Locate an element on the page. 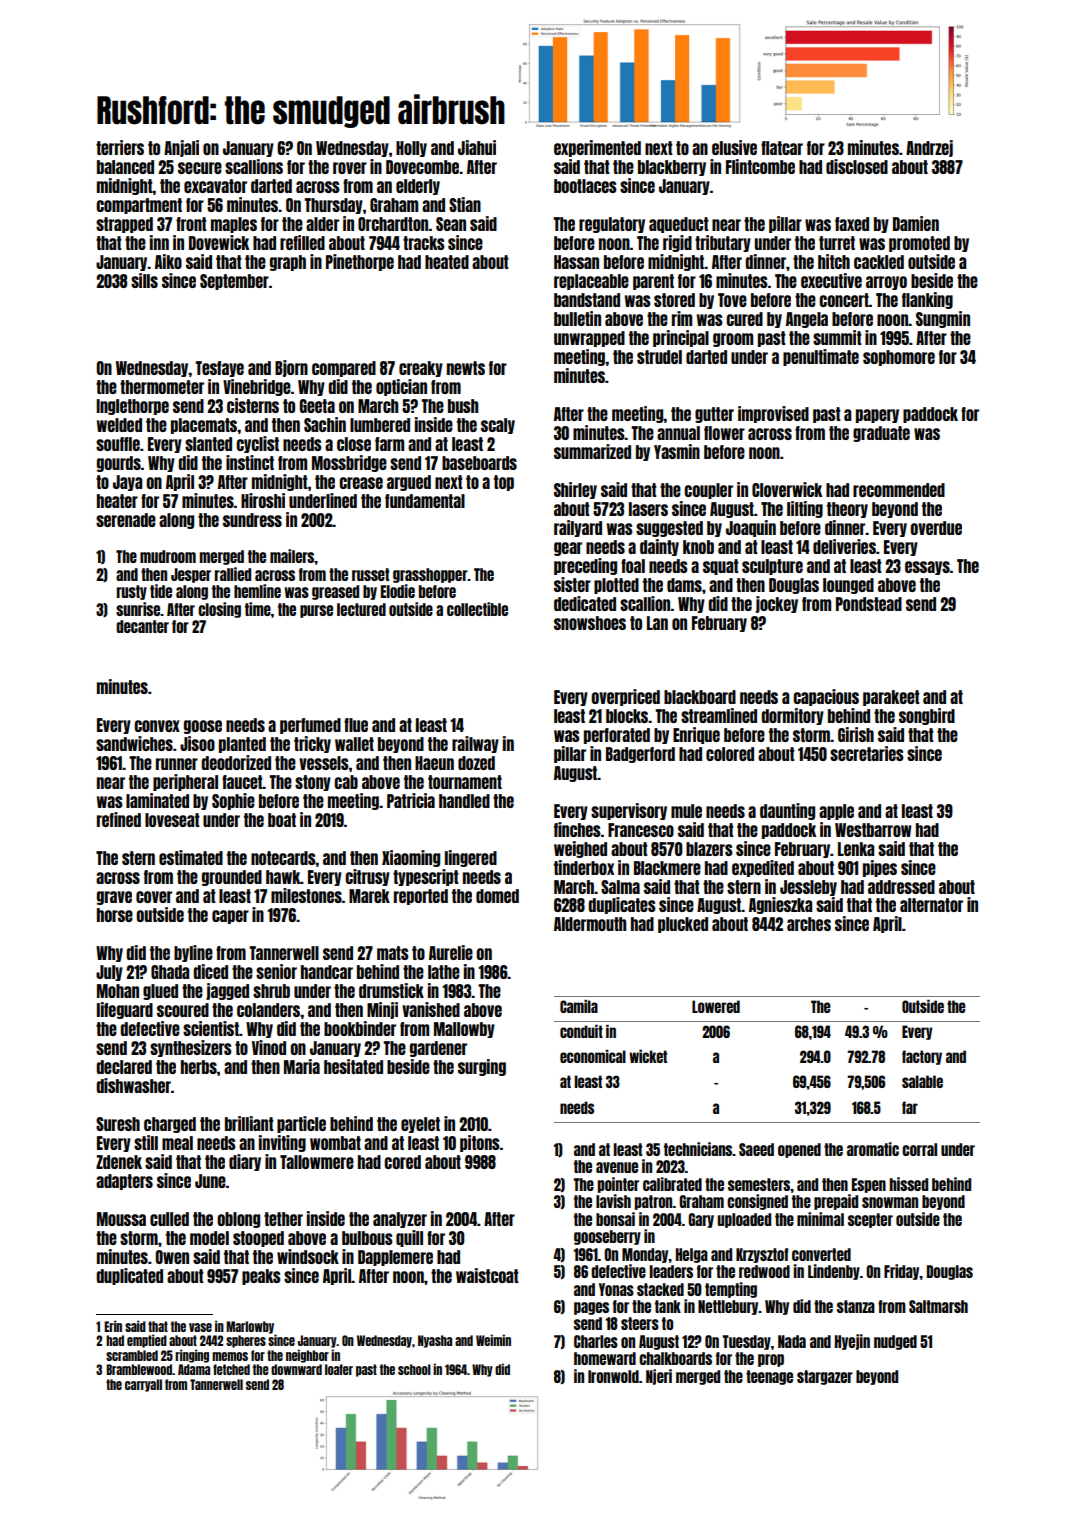  Saeed is located at coordinates (756, 1149).
